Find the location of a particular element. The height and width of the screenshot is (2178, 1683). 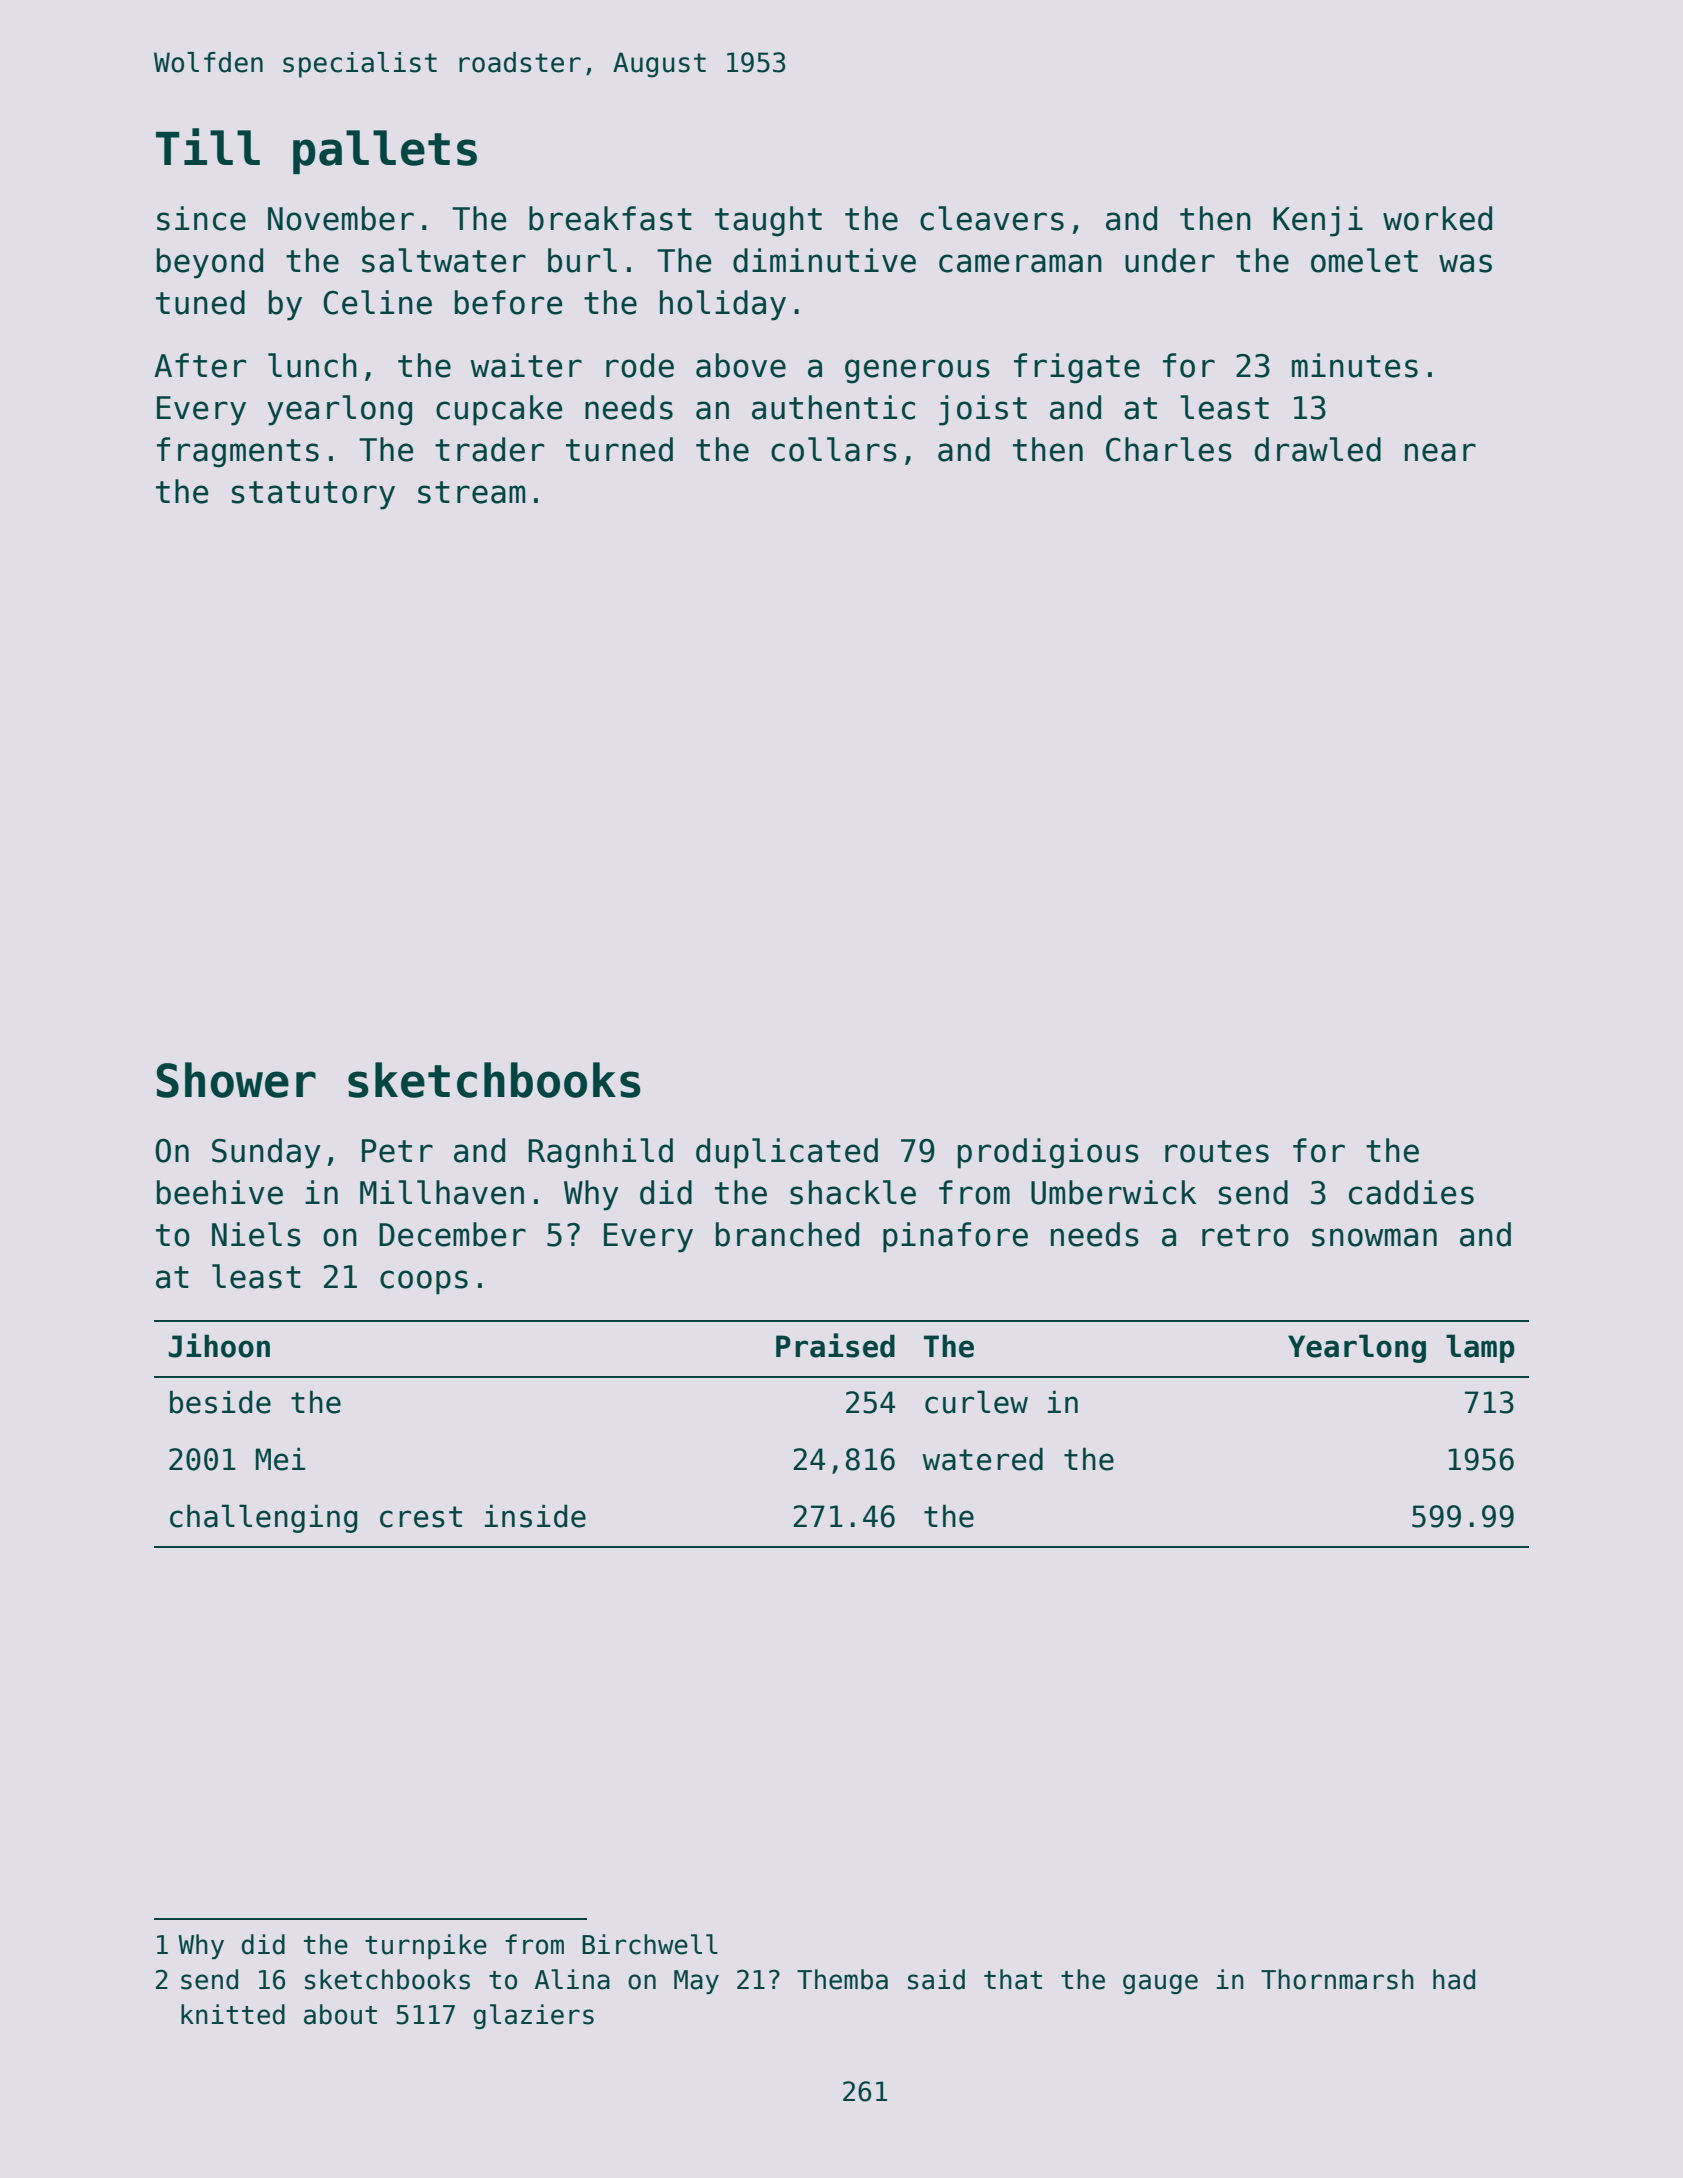

watered is located at coordinates (982, 1459).
